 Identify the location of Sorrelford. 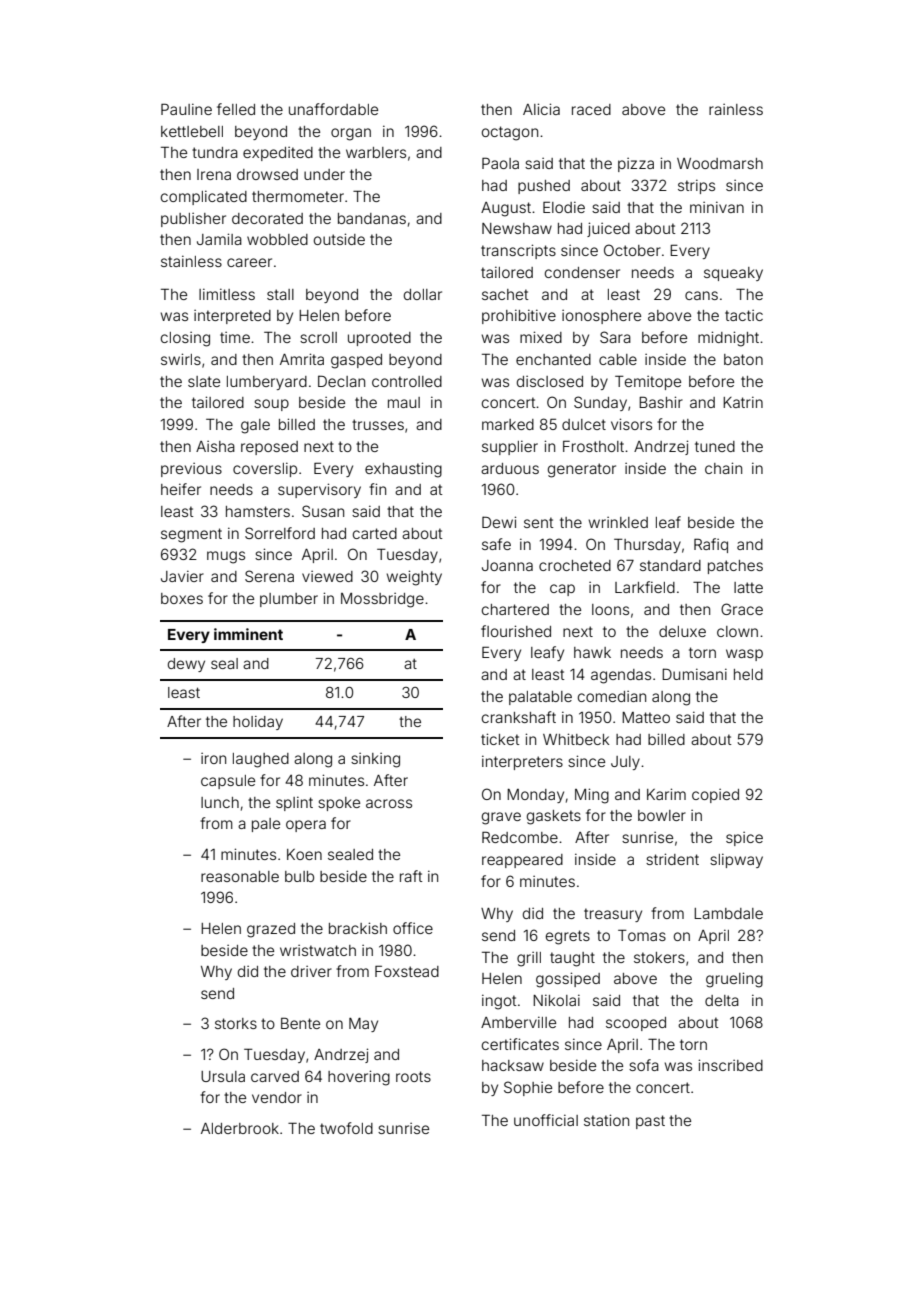
(280, 533).
